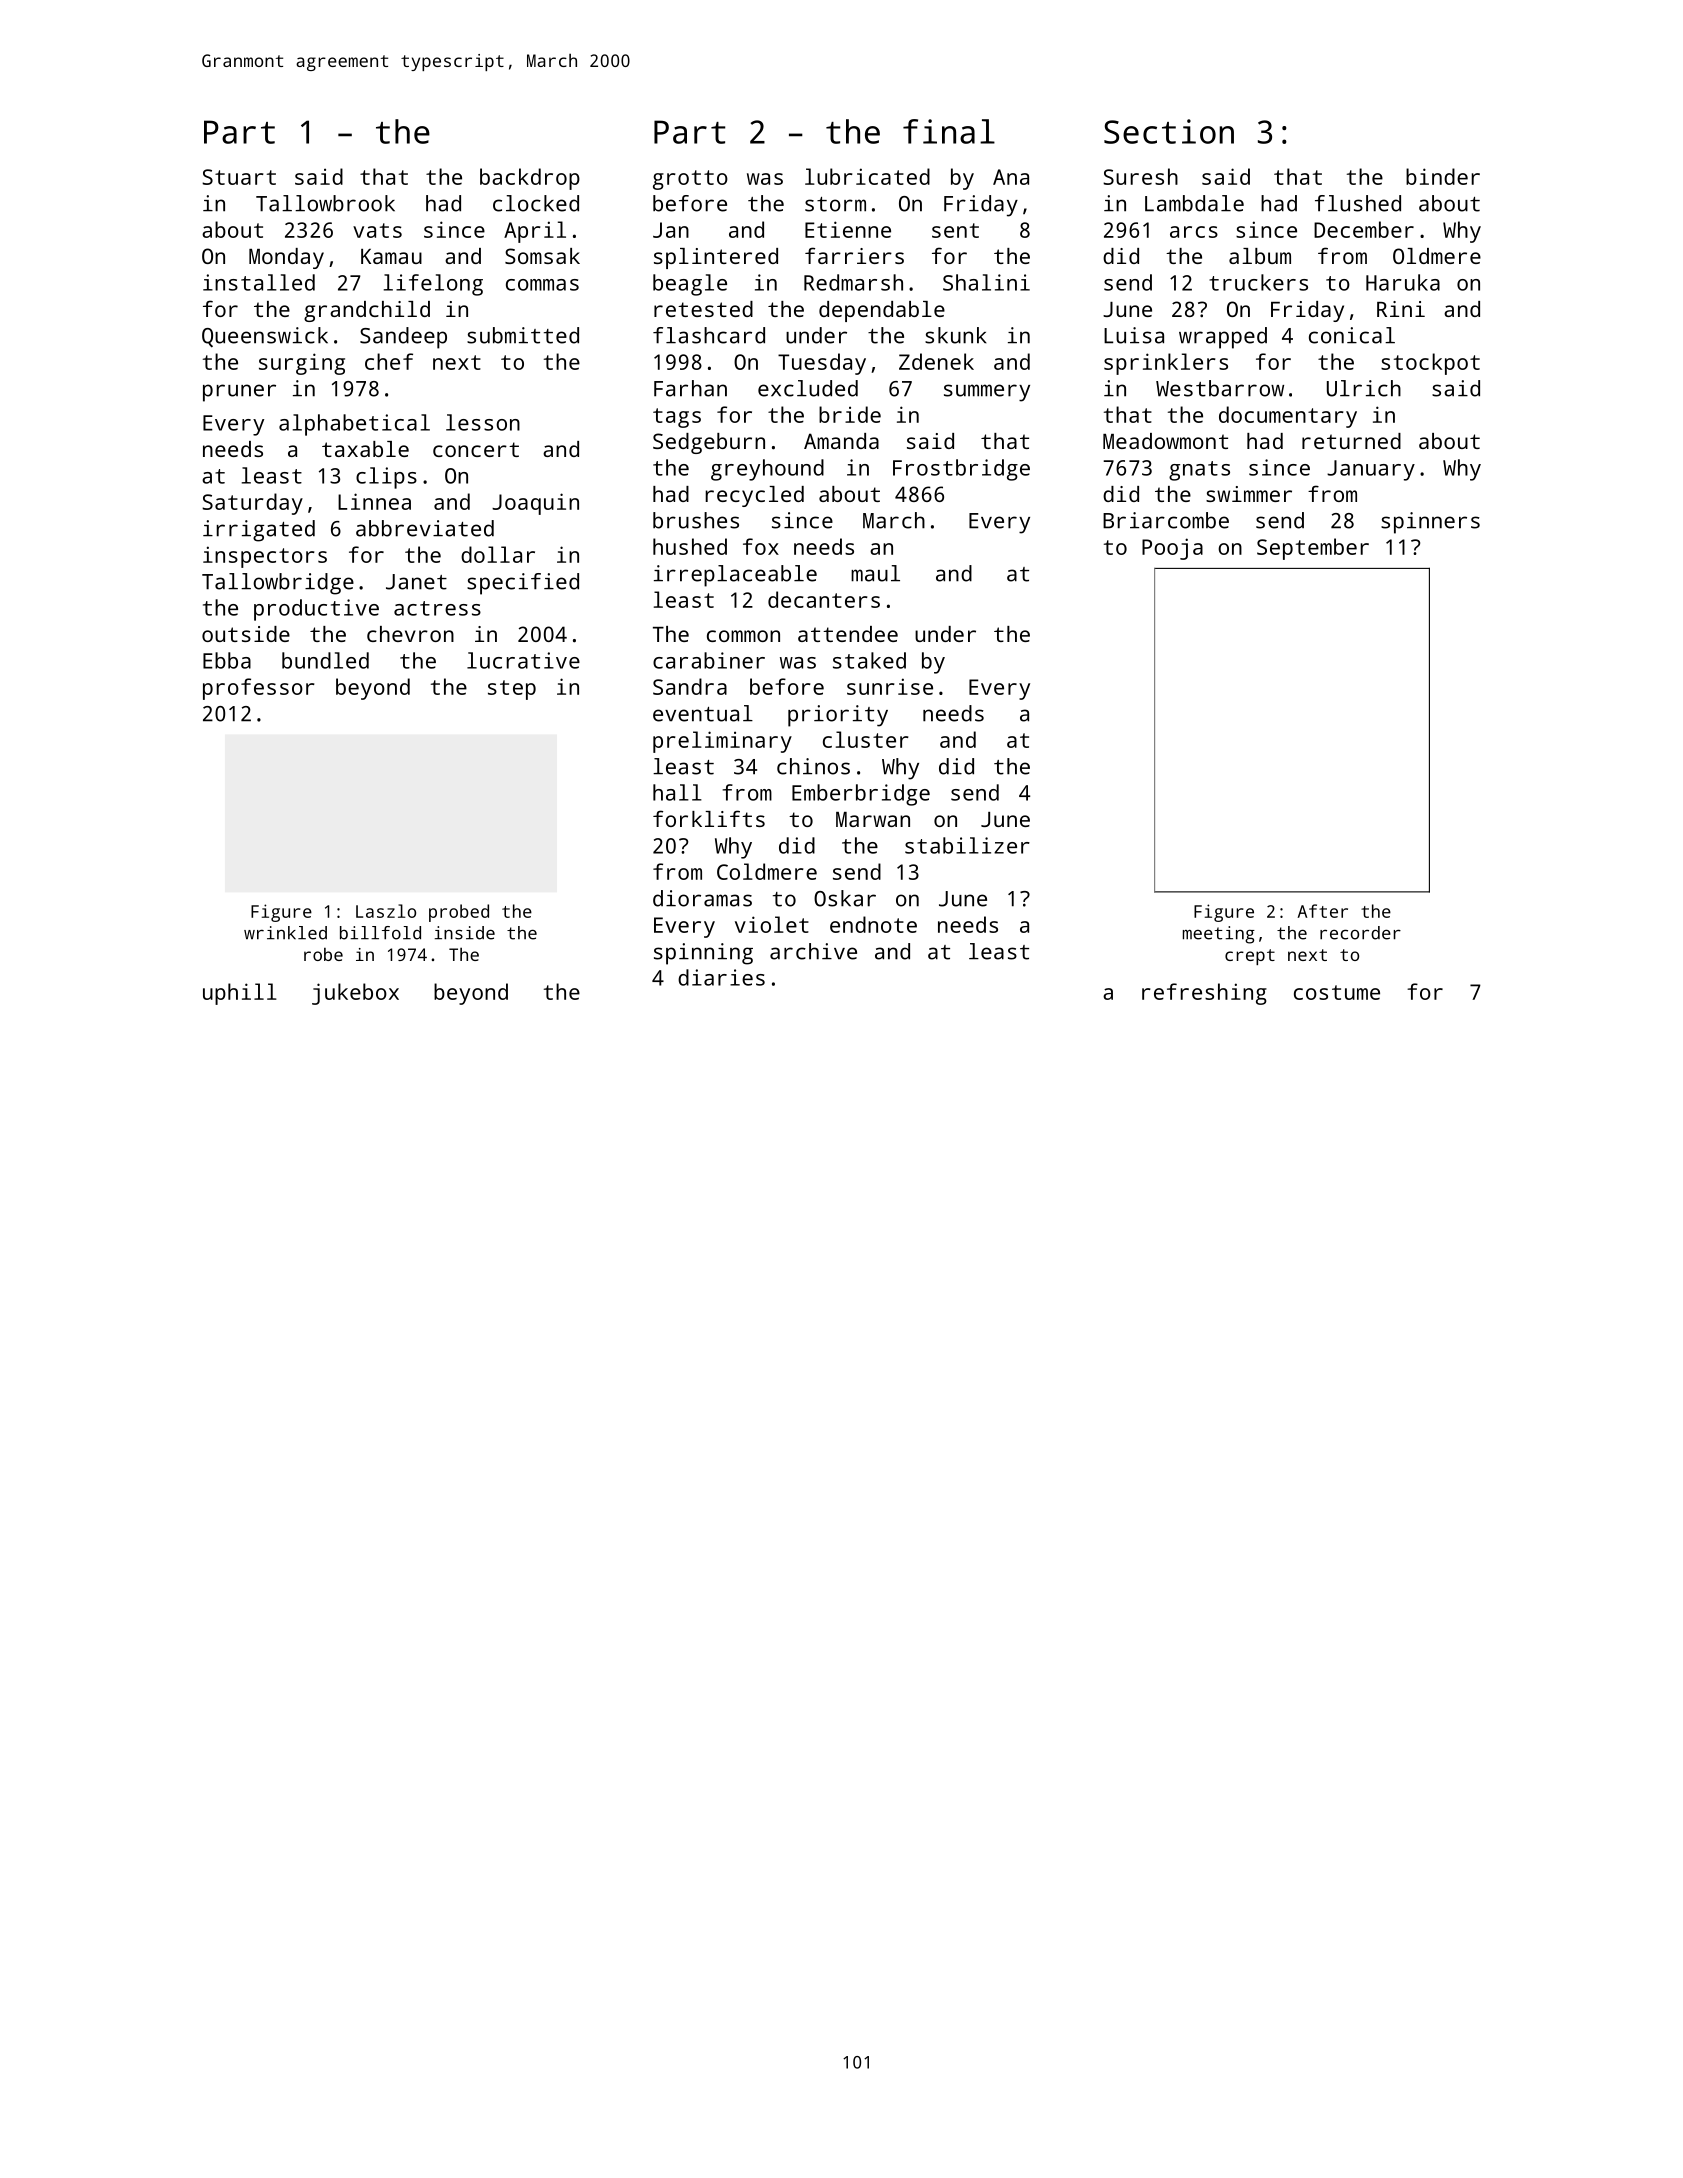  Describe the element at coordinates (838, 716) in the screenshot. I see `priority` at that location.
